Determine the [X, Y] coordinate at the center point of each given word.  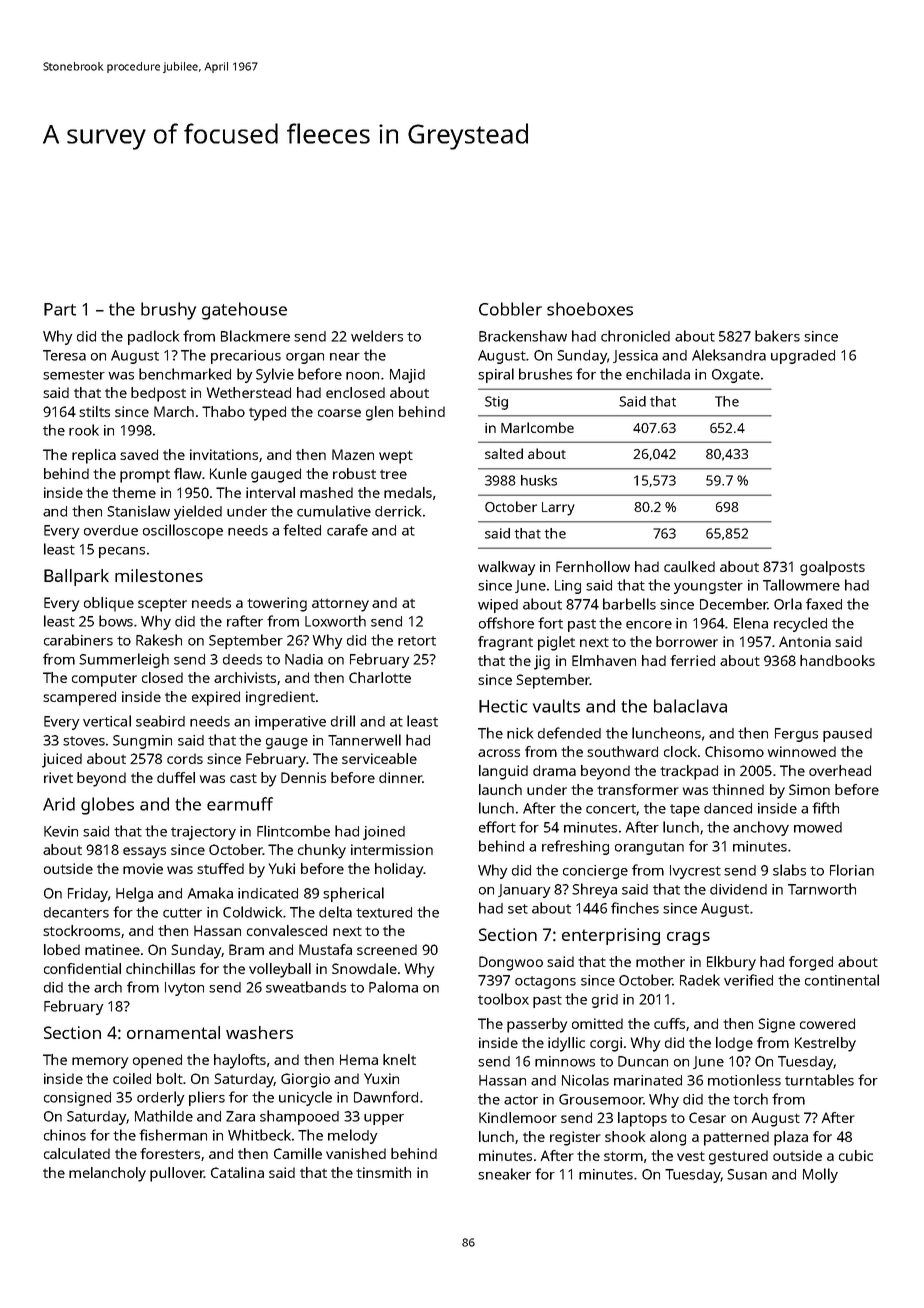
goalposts [832, 568]
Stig [496, 403]
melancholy [107, 1174]
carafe [347, 530]
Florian [852, 870]
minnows [565, 1061]
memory [100, 1063]
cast [243, 778]
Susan [747, 1174]
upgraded [803, 357]
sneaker [504, 1174]
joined [384, 833]
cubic [856, 1155]
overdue [111, 530]
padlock [153, 337]
